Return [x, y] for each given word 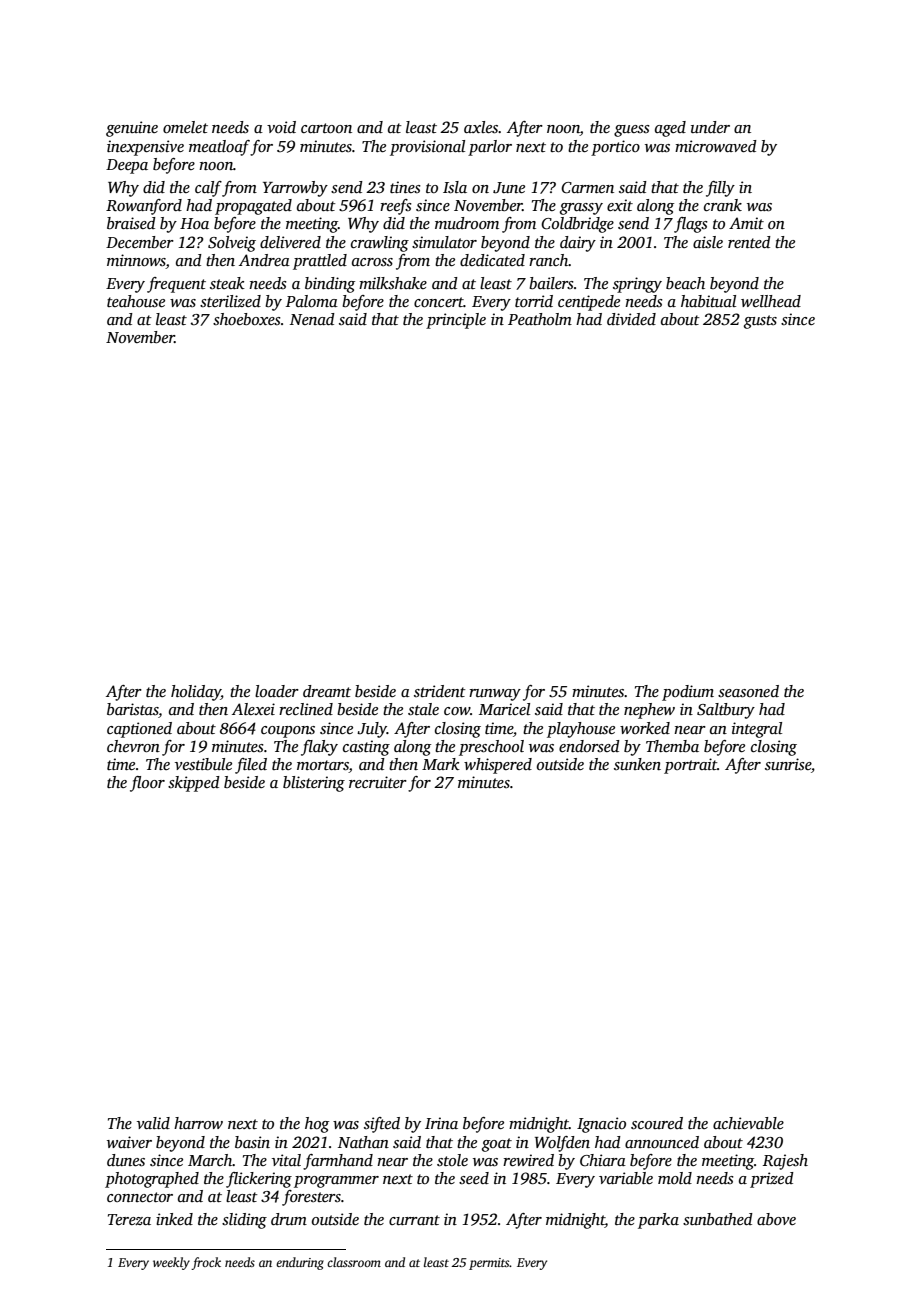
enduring [300, 1263]
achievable [748, 1123]
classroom [354, 1262]
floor [147, 784]
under [710, 127]
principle [456, 321]
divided [631, 319]
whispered [498, 766]
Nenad [312, 319]
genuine [132, 129]
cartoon [326, 128]
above [776, 1219]
